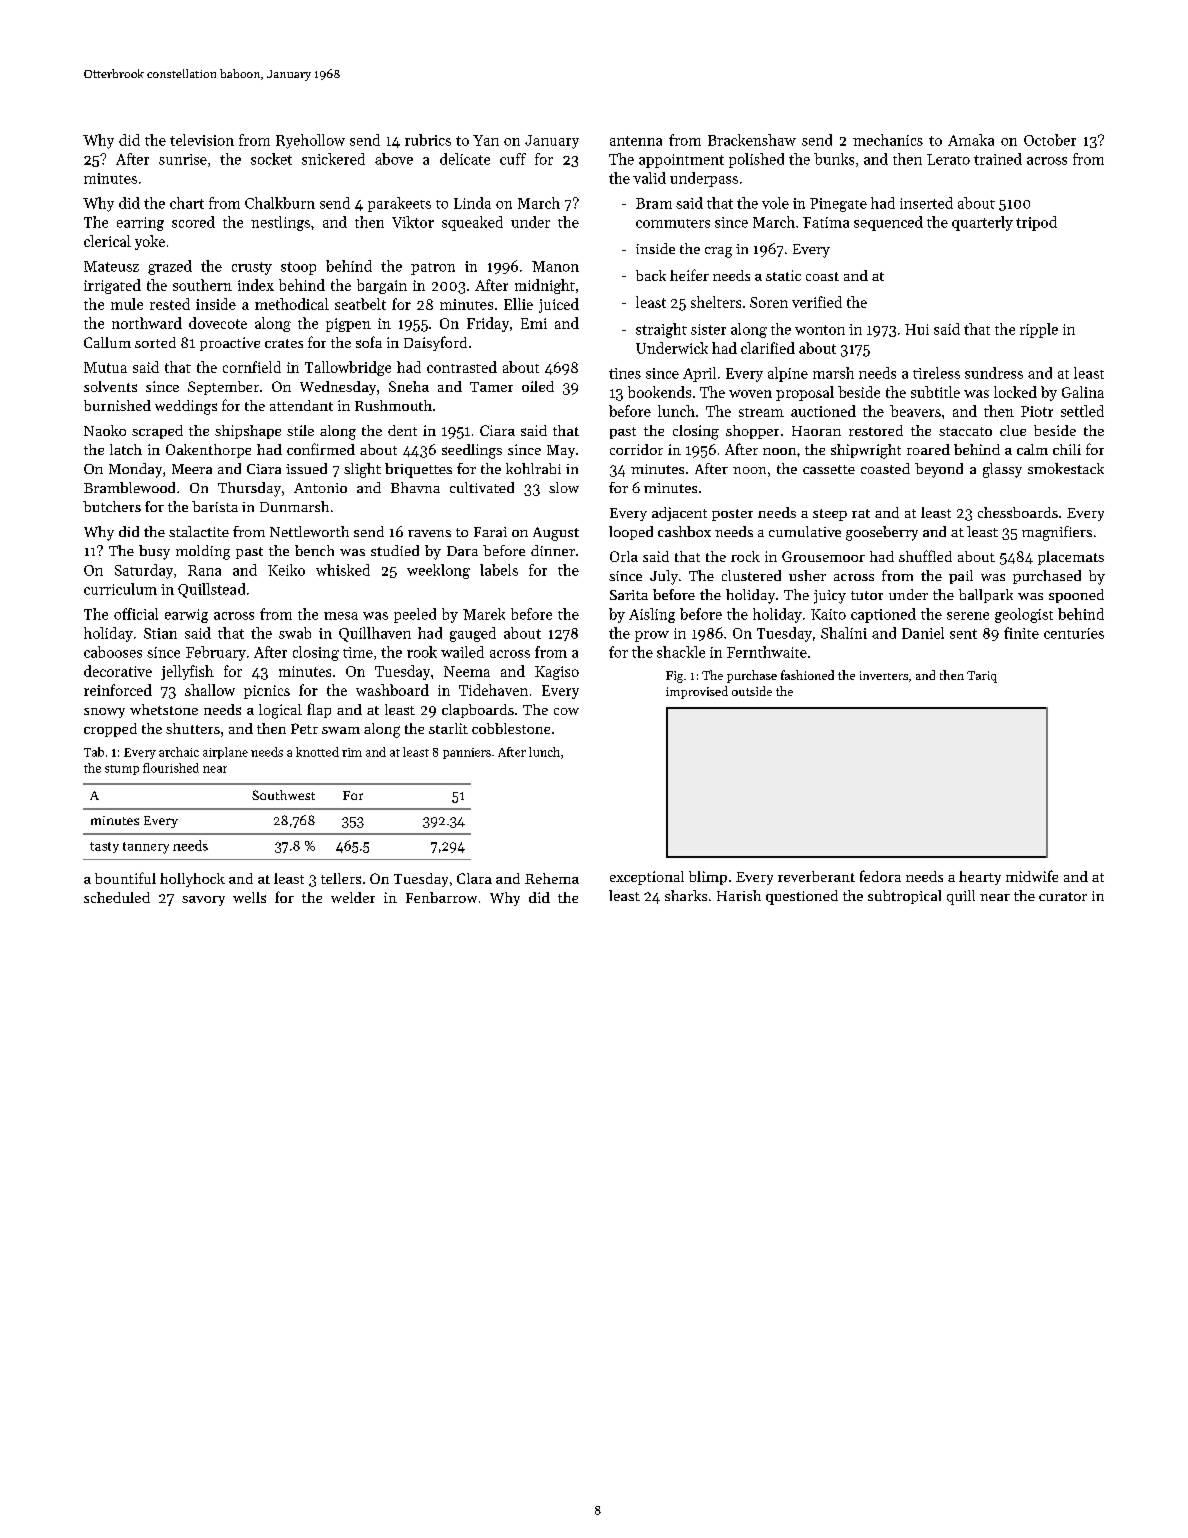 This screenshot has width=1188, height=1538. Describe the element at coordinates (883, 615) in the screenshot. I see `captioned` at that location.
